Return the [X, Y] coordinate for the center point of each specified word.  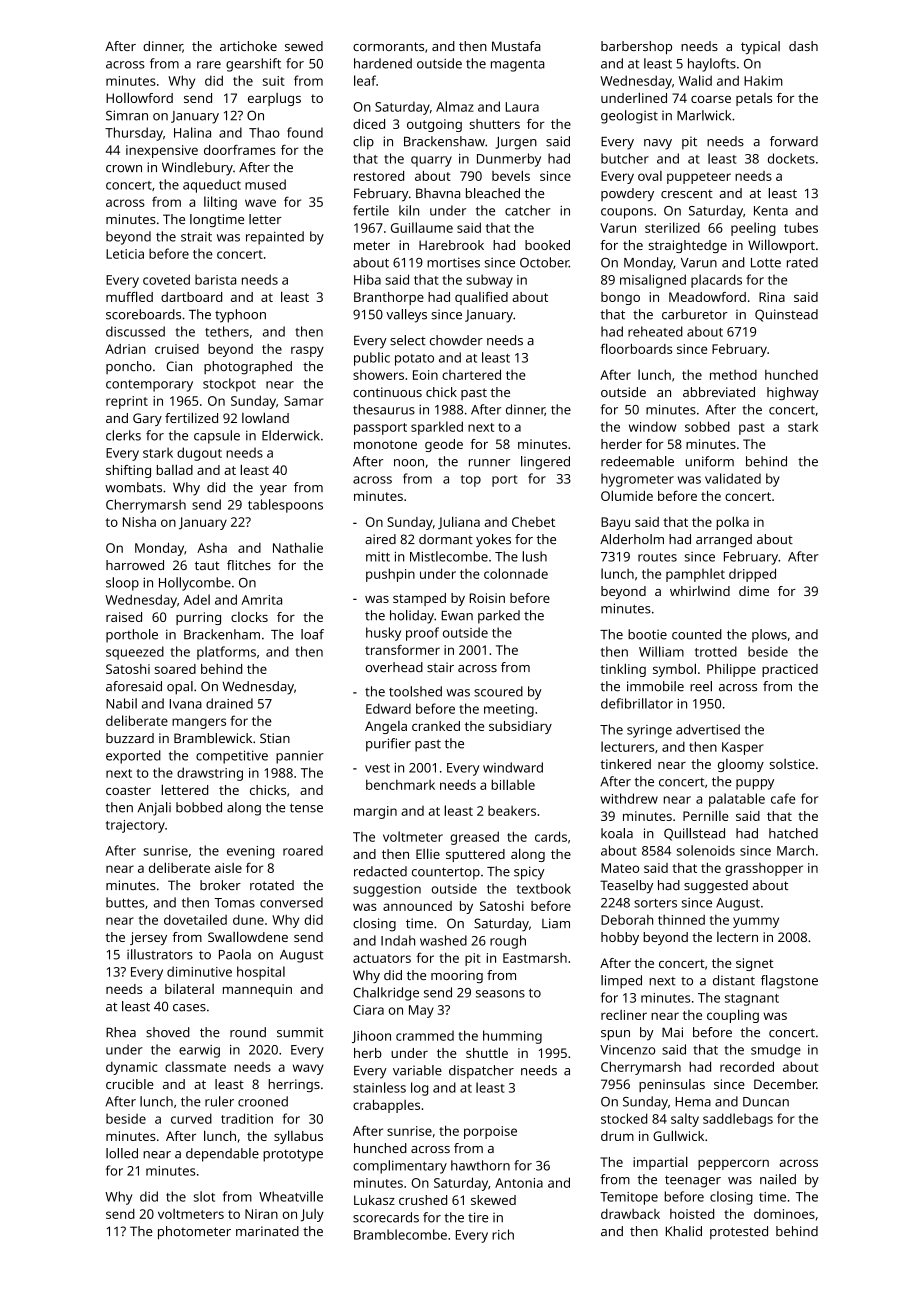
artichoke [248, 46]
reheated [655, 331]
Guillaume [422, 227]
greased [474, 838]
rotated [272, 885]
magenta [518, 66]
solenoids [706, 850]
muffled [129, 296]
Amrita [261, 600]
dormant [446, 539]
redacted [380, 871]
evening [250, 852]
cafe [783, 798]
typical [760, 47]
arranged [724, 541]
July [312, 1215]
